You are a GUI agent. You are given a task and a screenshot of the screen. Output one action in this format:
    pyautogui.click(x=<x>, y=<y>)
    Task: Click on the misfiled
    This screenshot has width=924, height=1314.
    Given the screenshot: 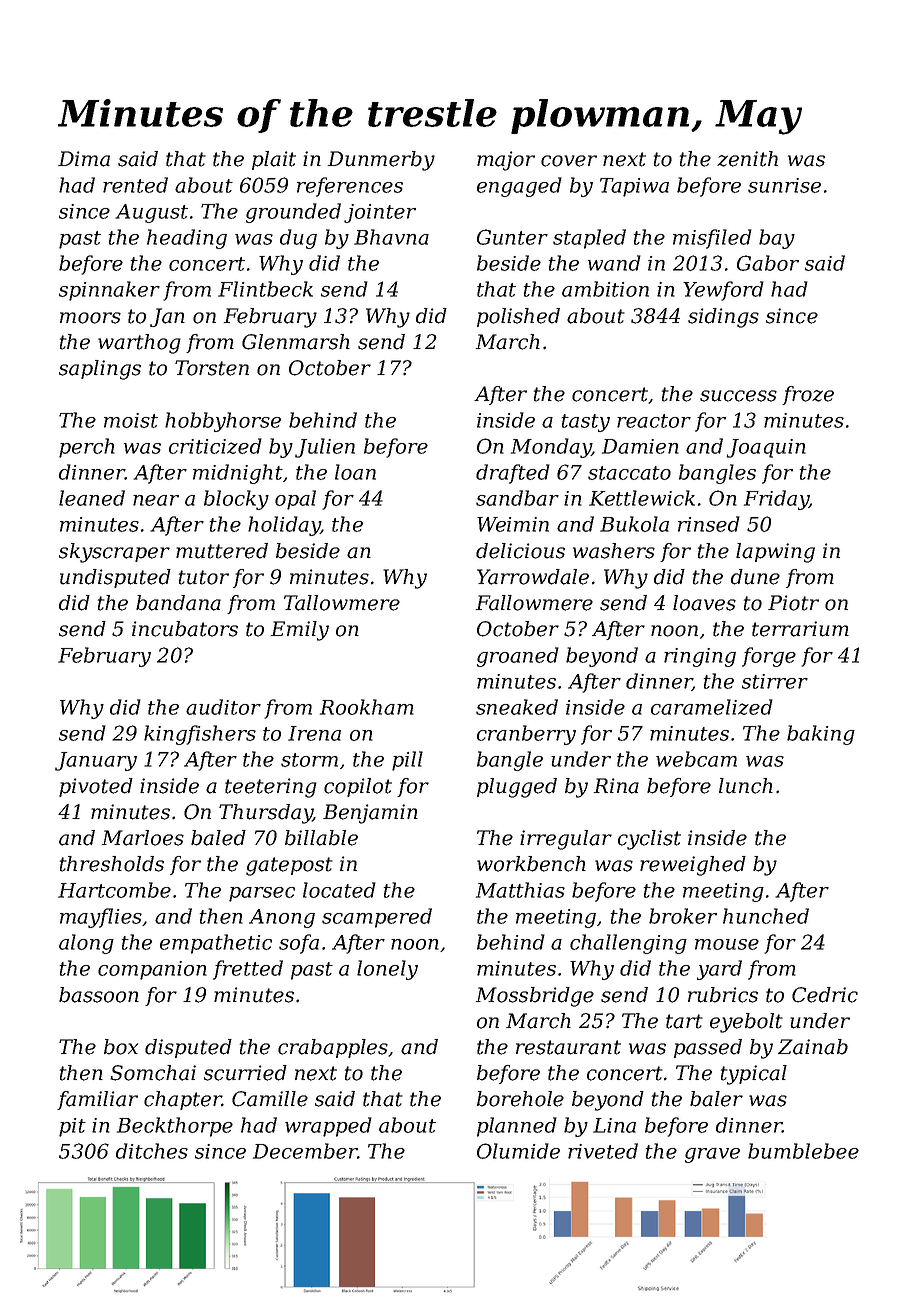 What is the action you would take?
    pyautogui.click(x=712, y=239)
